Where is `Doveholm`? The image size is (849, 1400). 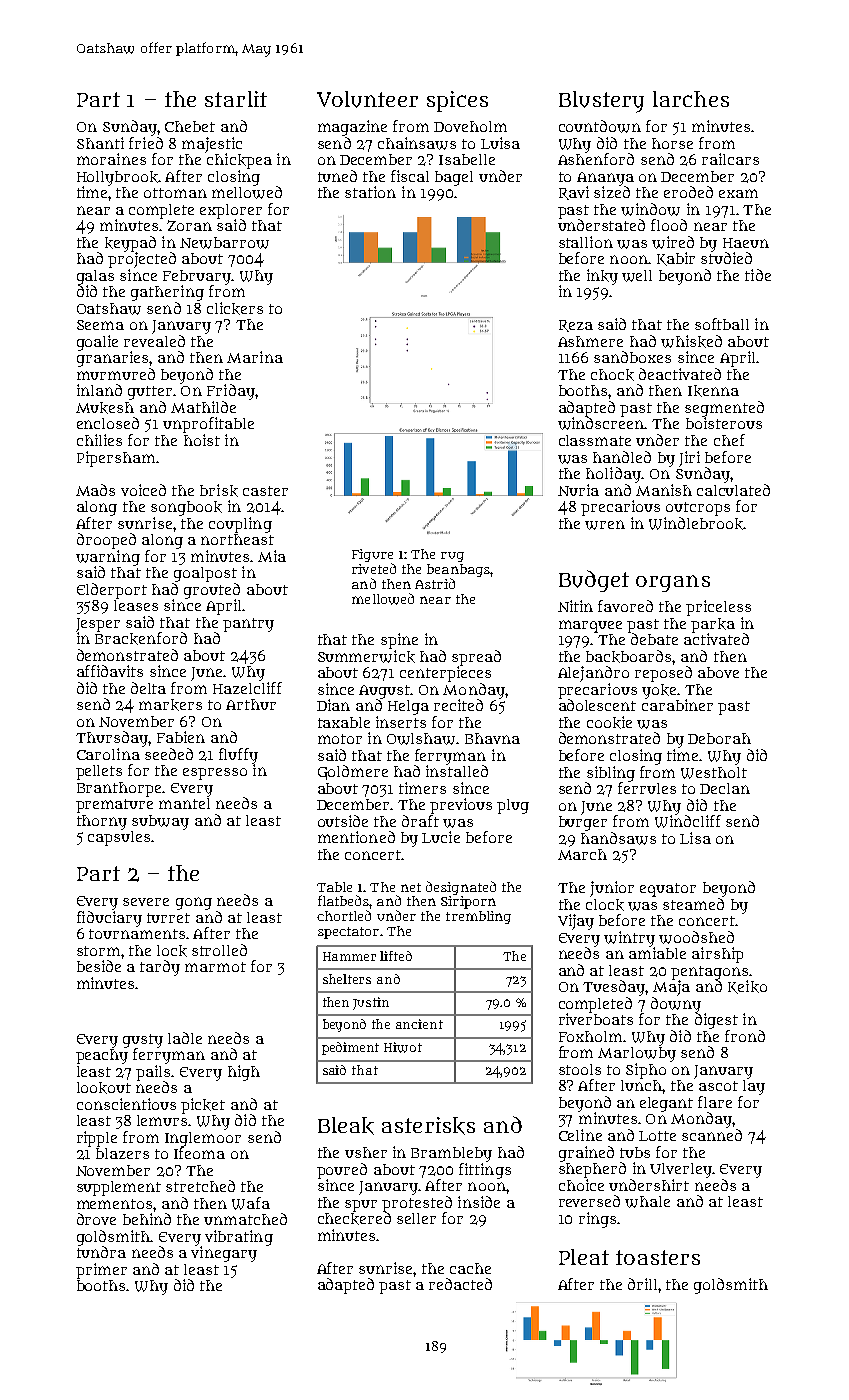 Doveholm is located at coordinates (470, 126).
